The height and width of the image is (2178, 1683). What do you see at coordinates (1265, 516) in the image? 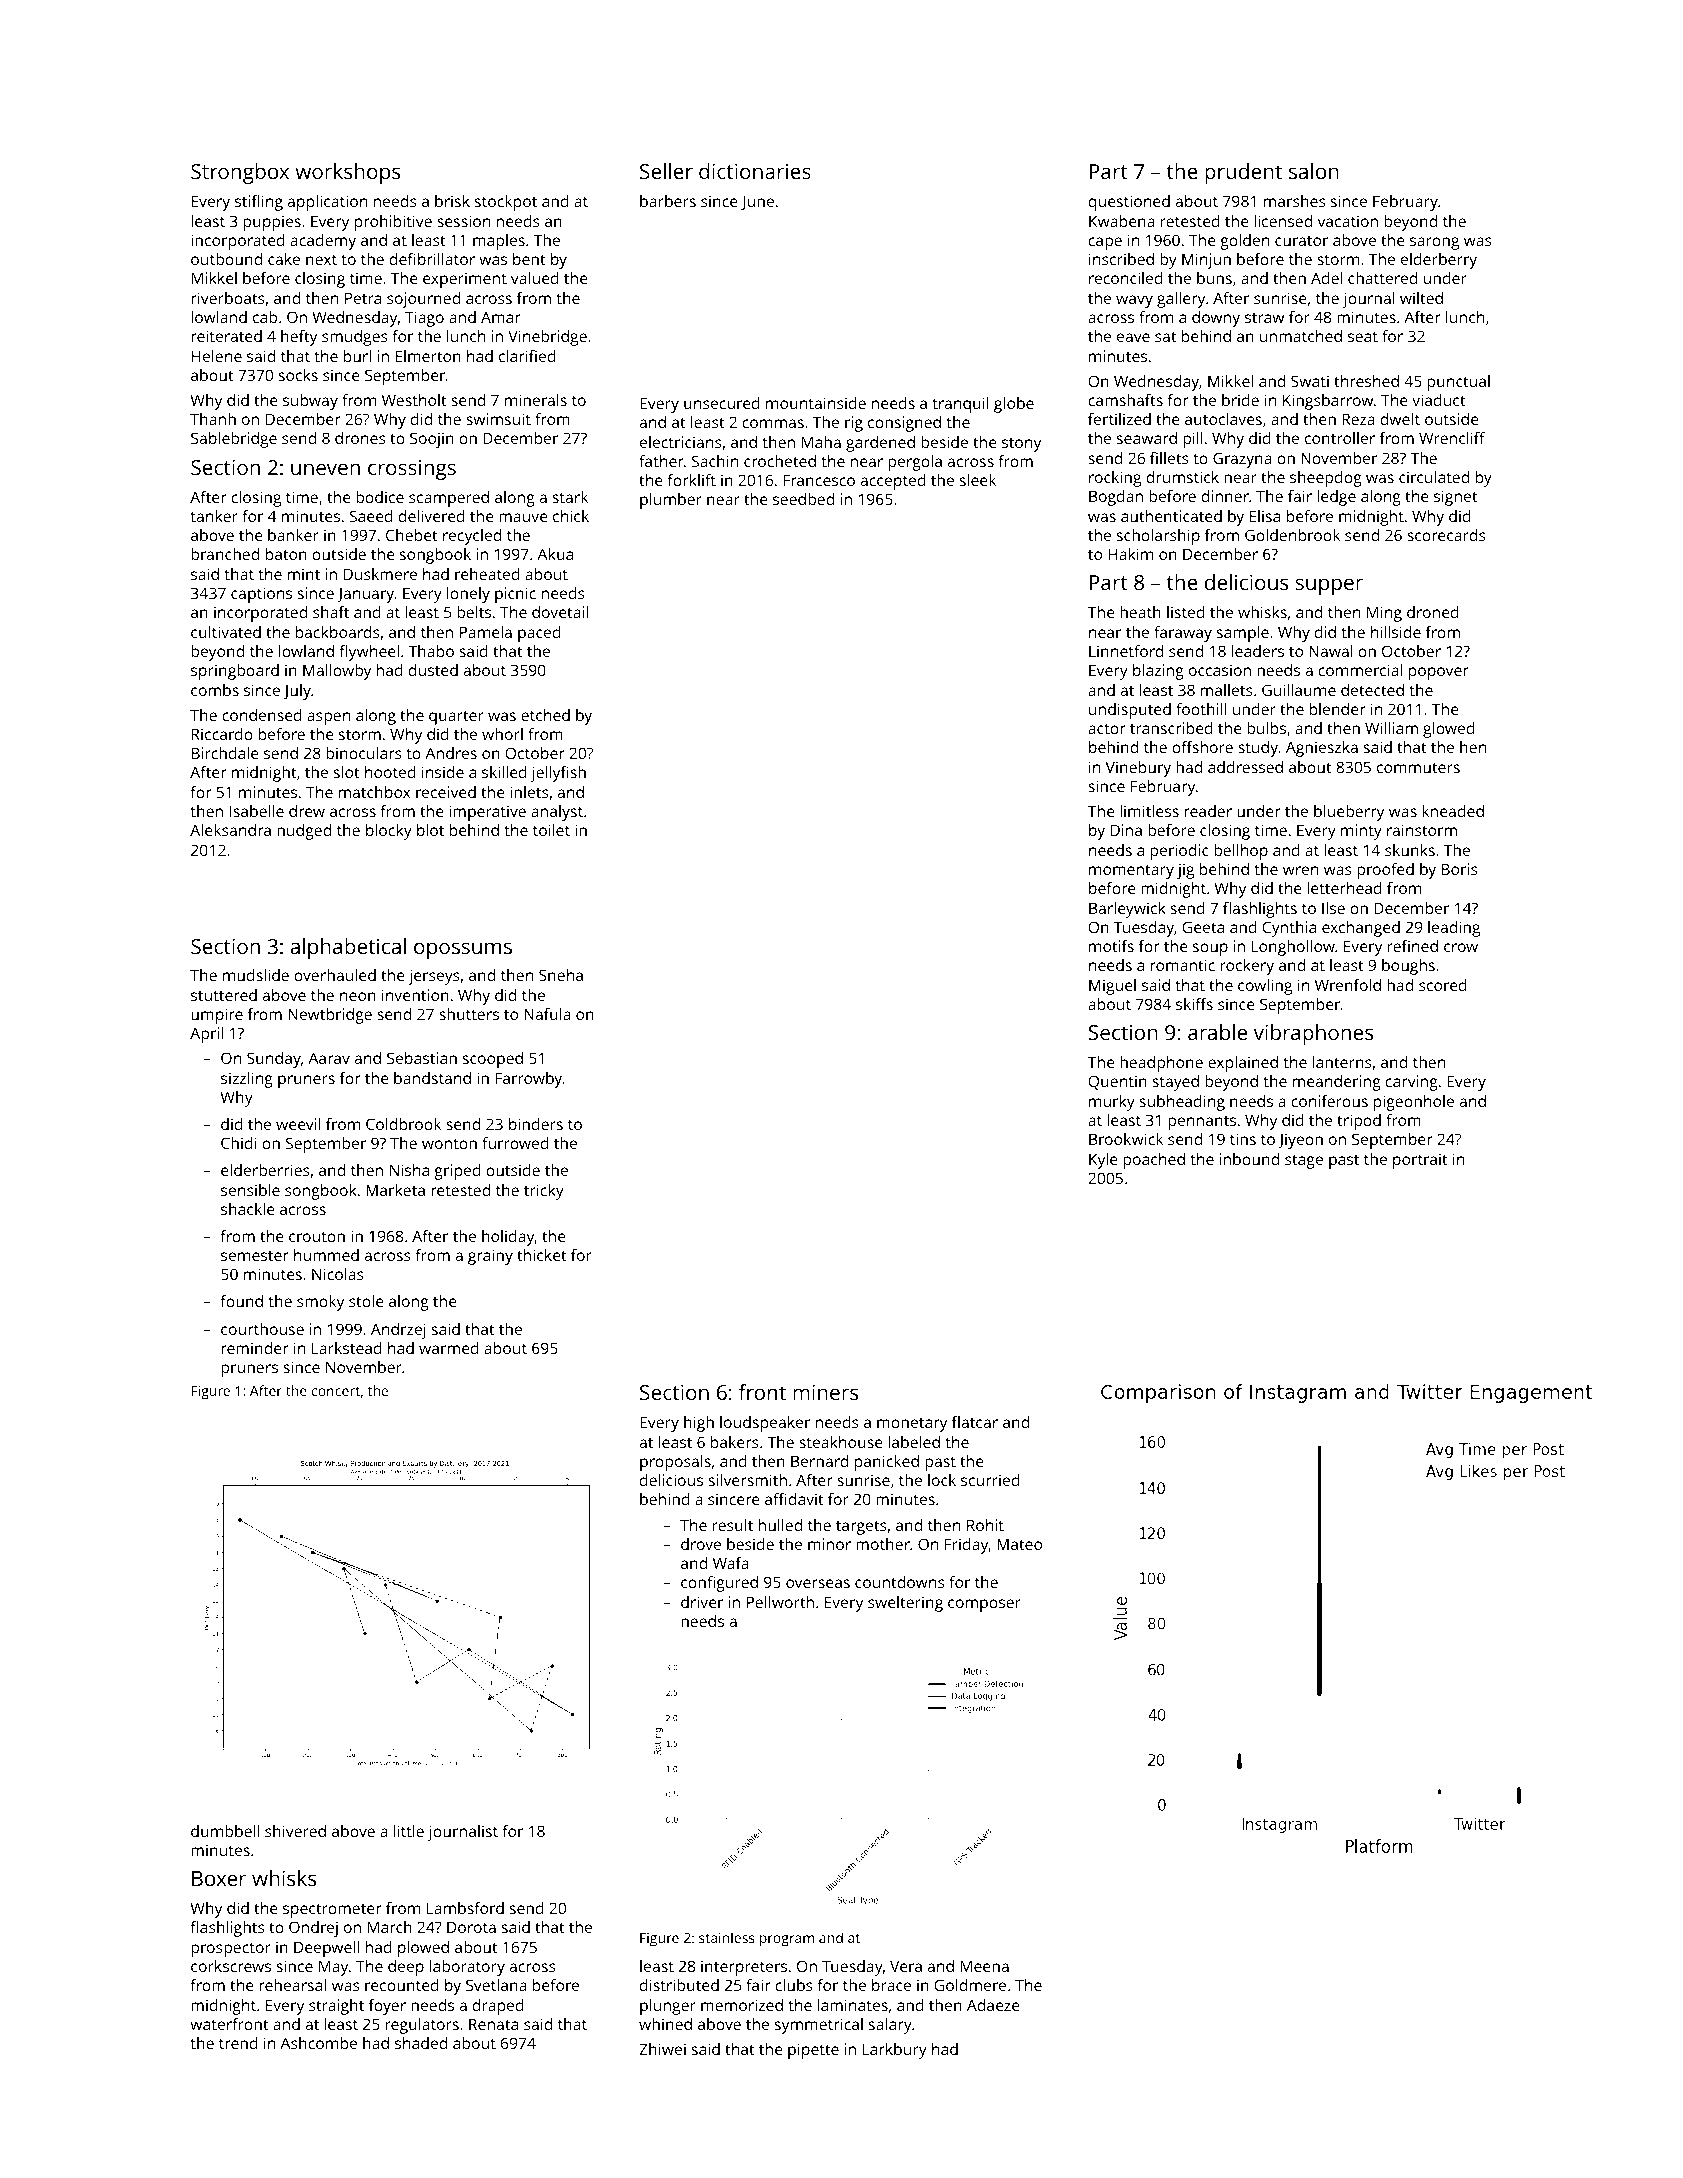
I see `Elisa` at bounding box center [1265, 516].
